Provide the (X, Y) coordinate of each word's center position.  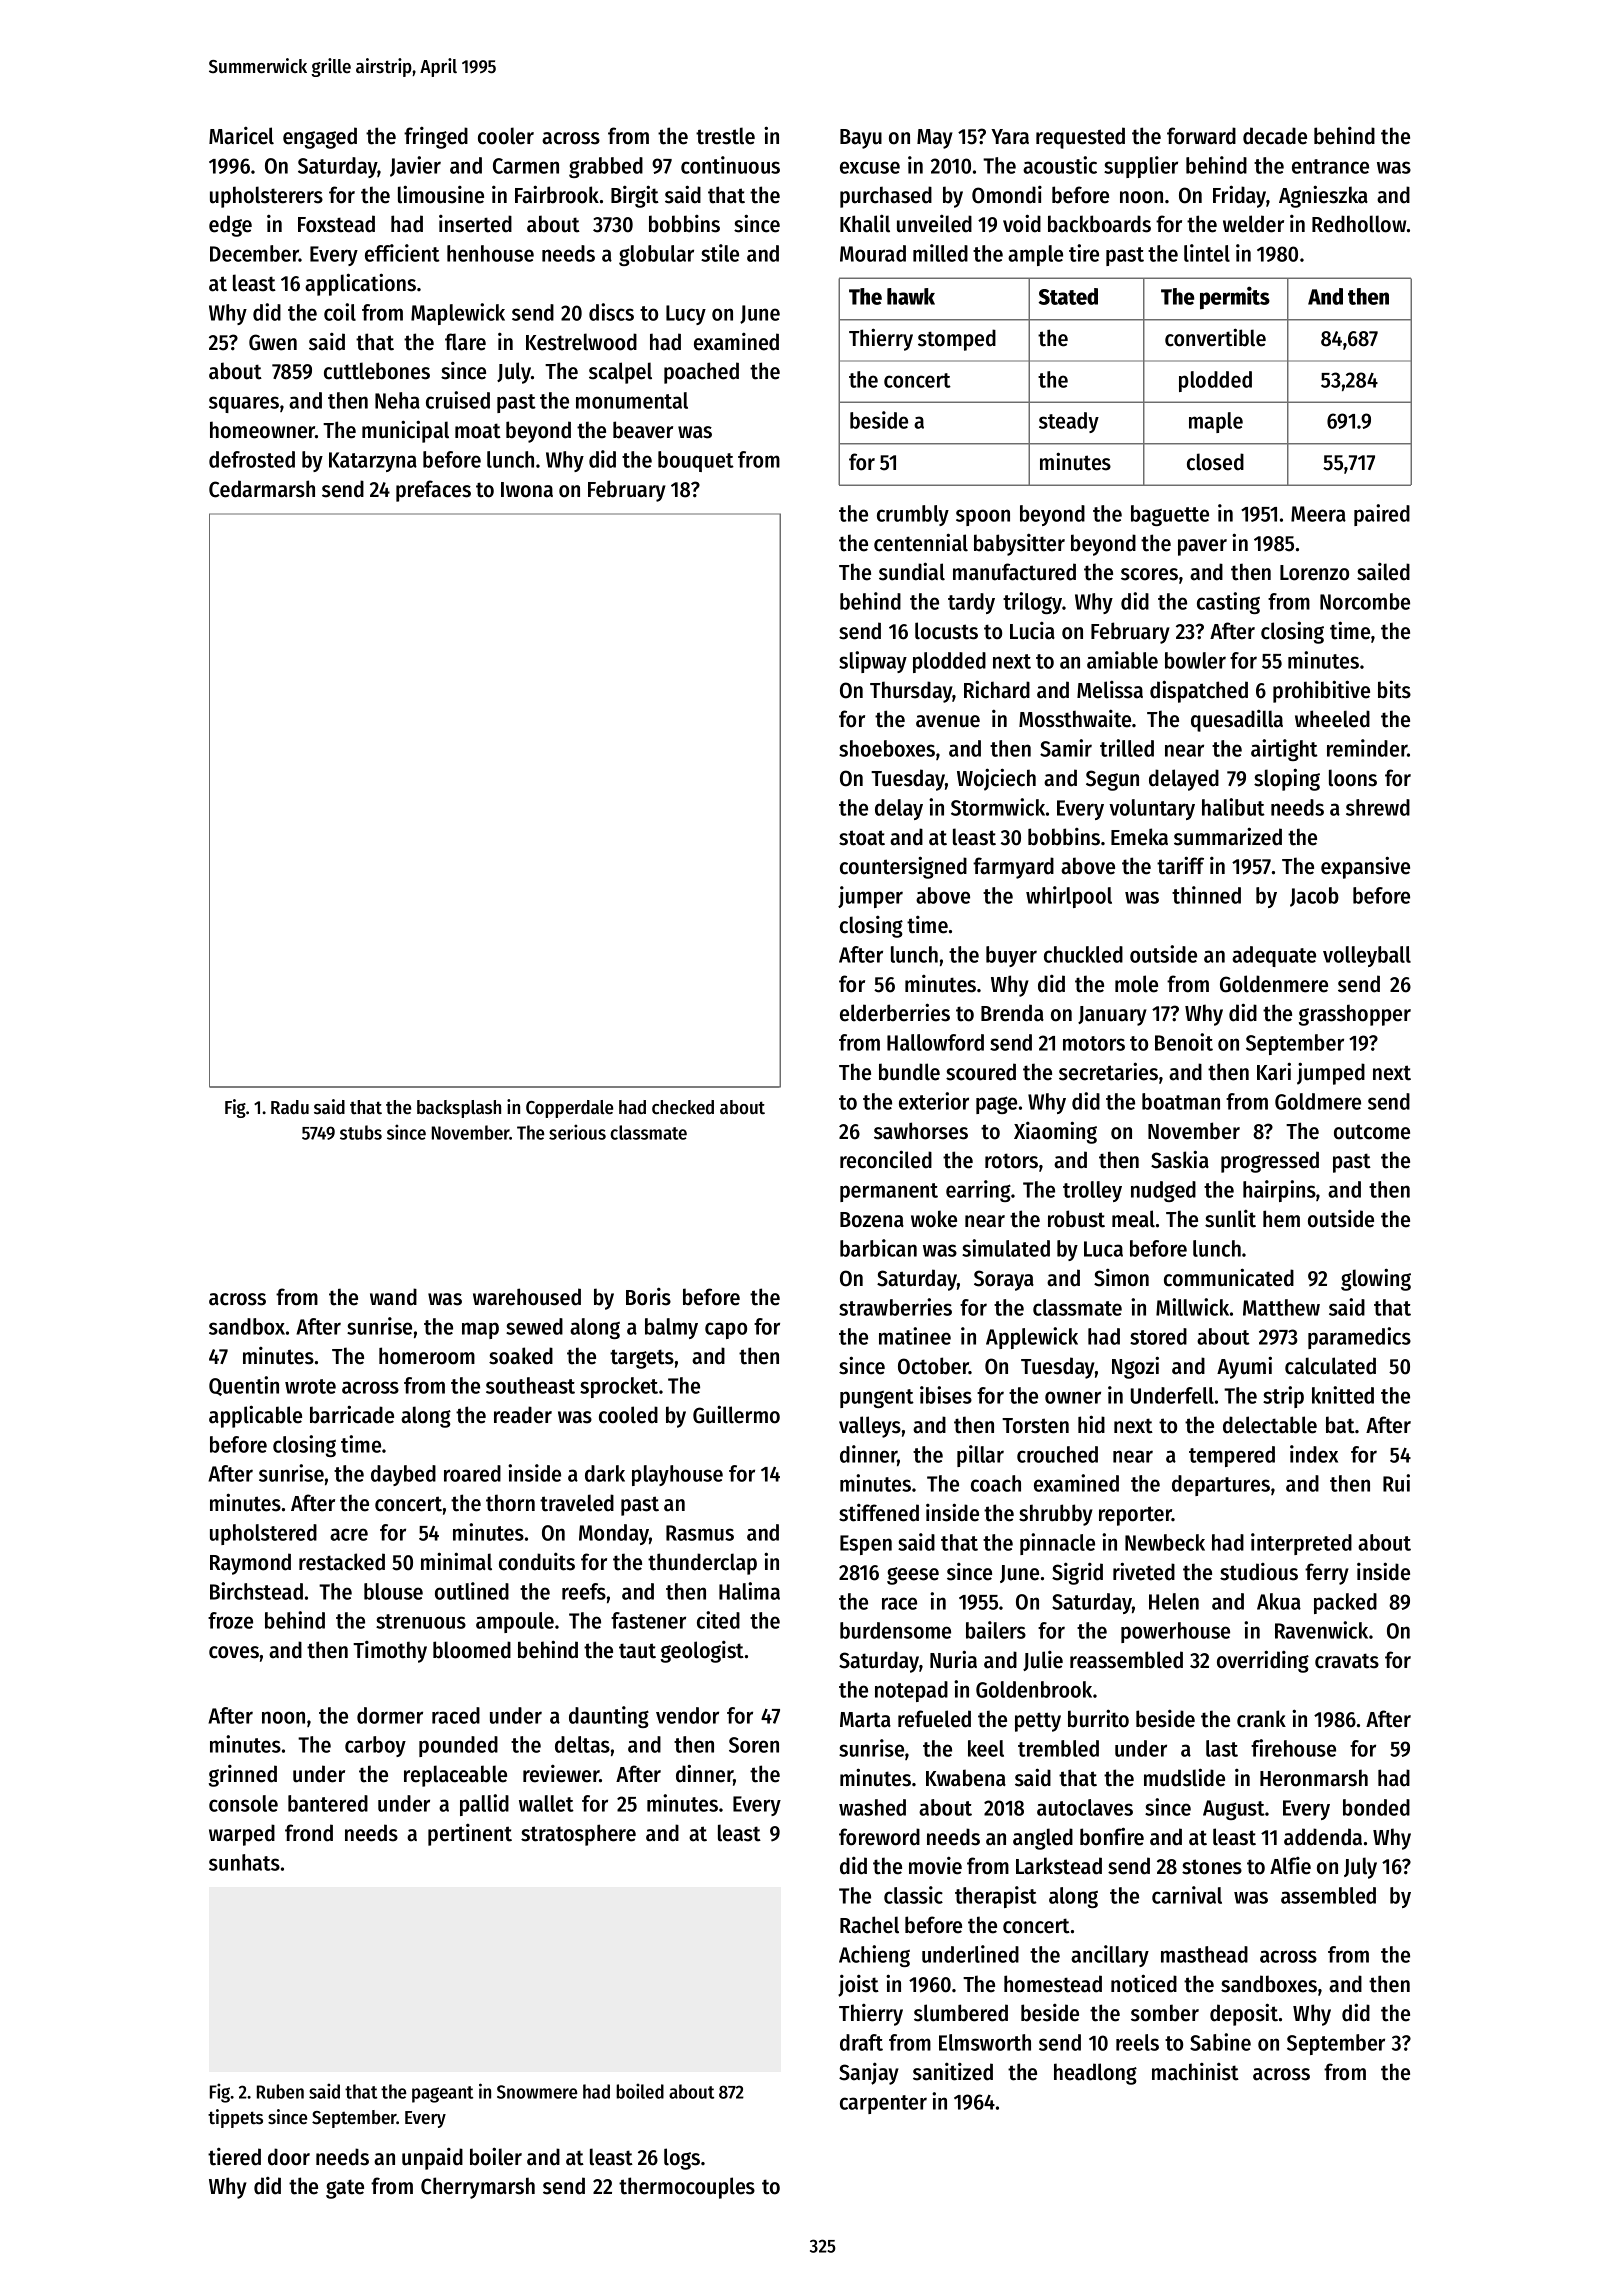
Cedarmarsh (262, 489)
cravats (1347, 1661)
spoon (983, 517)
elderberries (895, 1012)
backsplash (459, 1109)
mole (1136, 984)
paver (1202, 547)
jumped (1331, 1073)
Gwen (273, 342)
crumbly (913, 515)
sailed (1383, 571)
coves (234, 1652)
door (289, 2157)
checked (683, 1107)
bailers (996, 1630)
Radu (290, 1107)
